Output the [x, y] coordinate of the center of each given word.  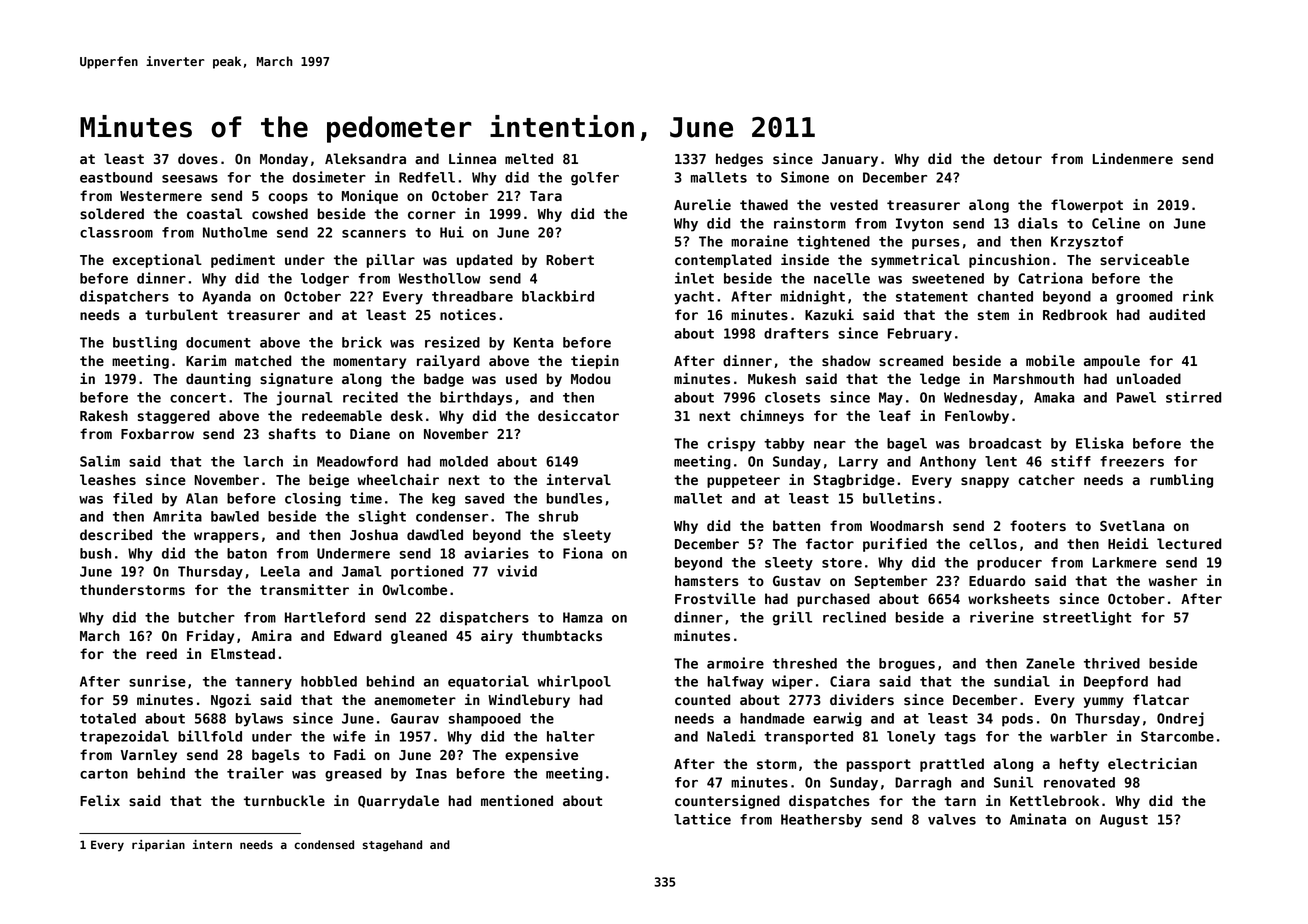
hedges [739, 160]
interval [578, 479]
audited [1177, 314]
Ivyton [919, 225]
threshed [805, 663]
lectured [1189, 544]
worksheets [1009, 598]
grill [792, 618]
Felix [100, 800]
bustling [145, 343]
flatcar [1161, 699]
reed [161, 654]
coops [288, 198]
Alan [202, 498]
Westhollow [439, 278]
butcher [206, 617]
